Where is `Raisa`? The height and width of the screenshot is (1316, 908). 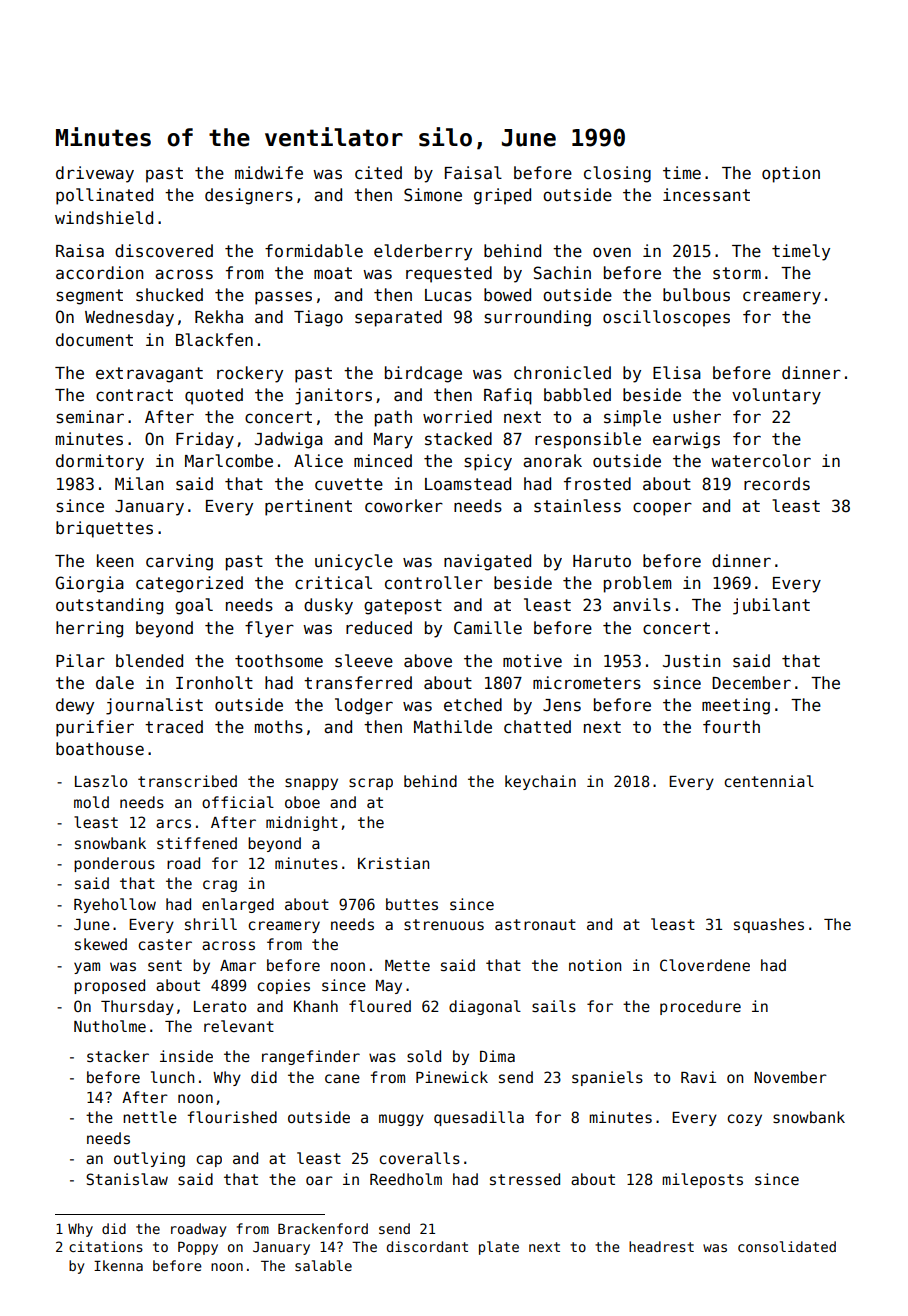
Raisa is located at coordinates (80, 251).
